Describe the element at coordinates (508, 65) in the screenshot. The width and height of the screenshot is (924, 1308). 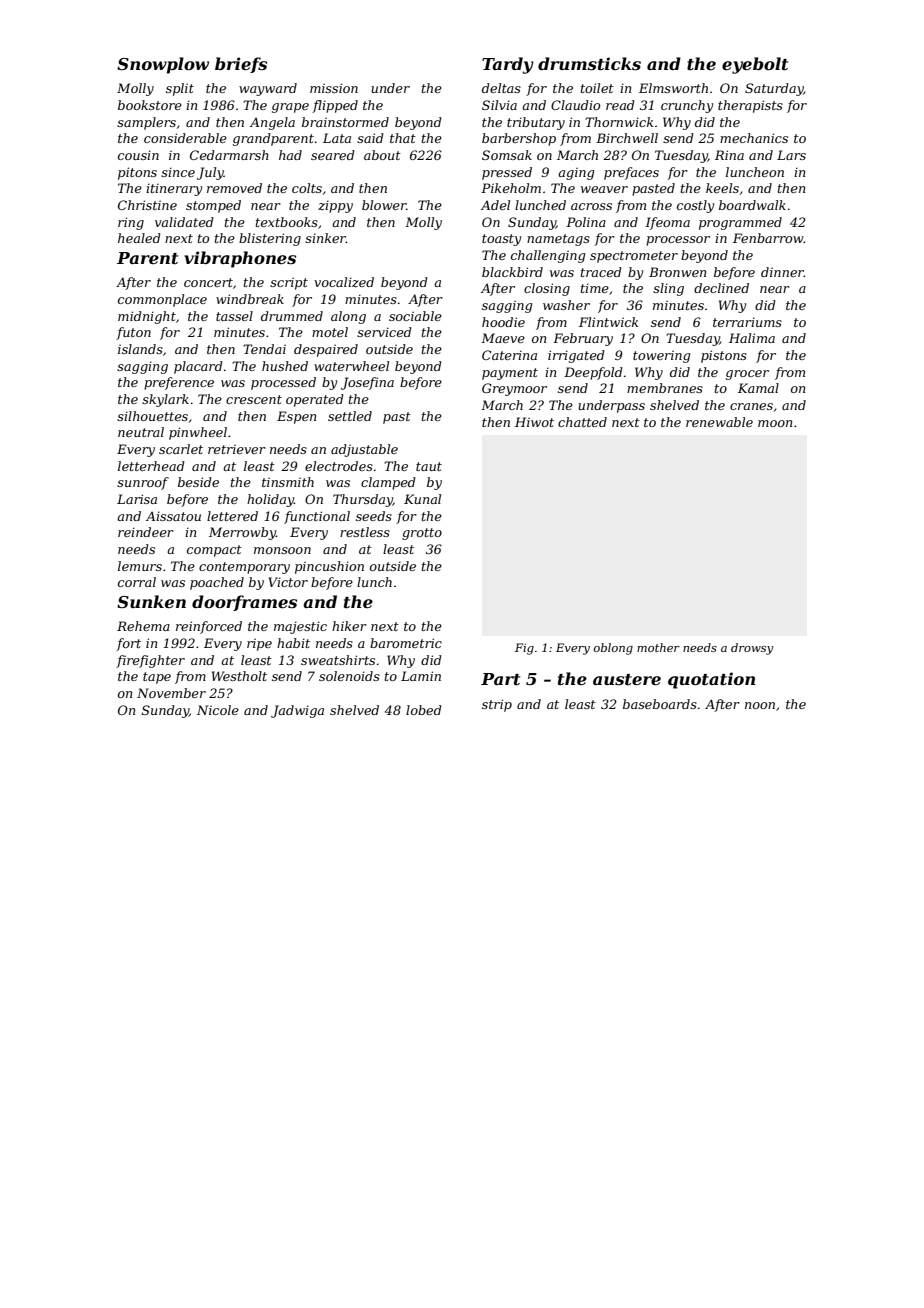
I see `Tardy` at that location.
